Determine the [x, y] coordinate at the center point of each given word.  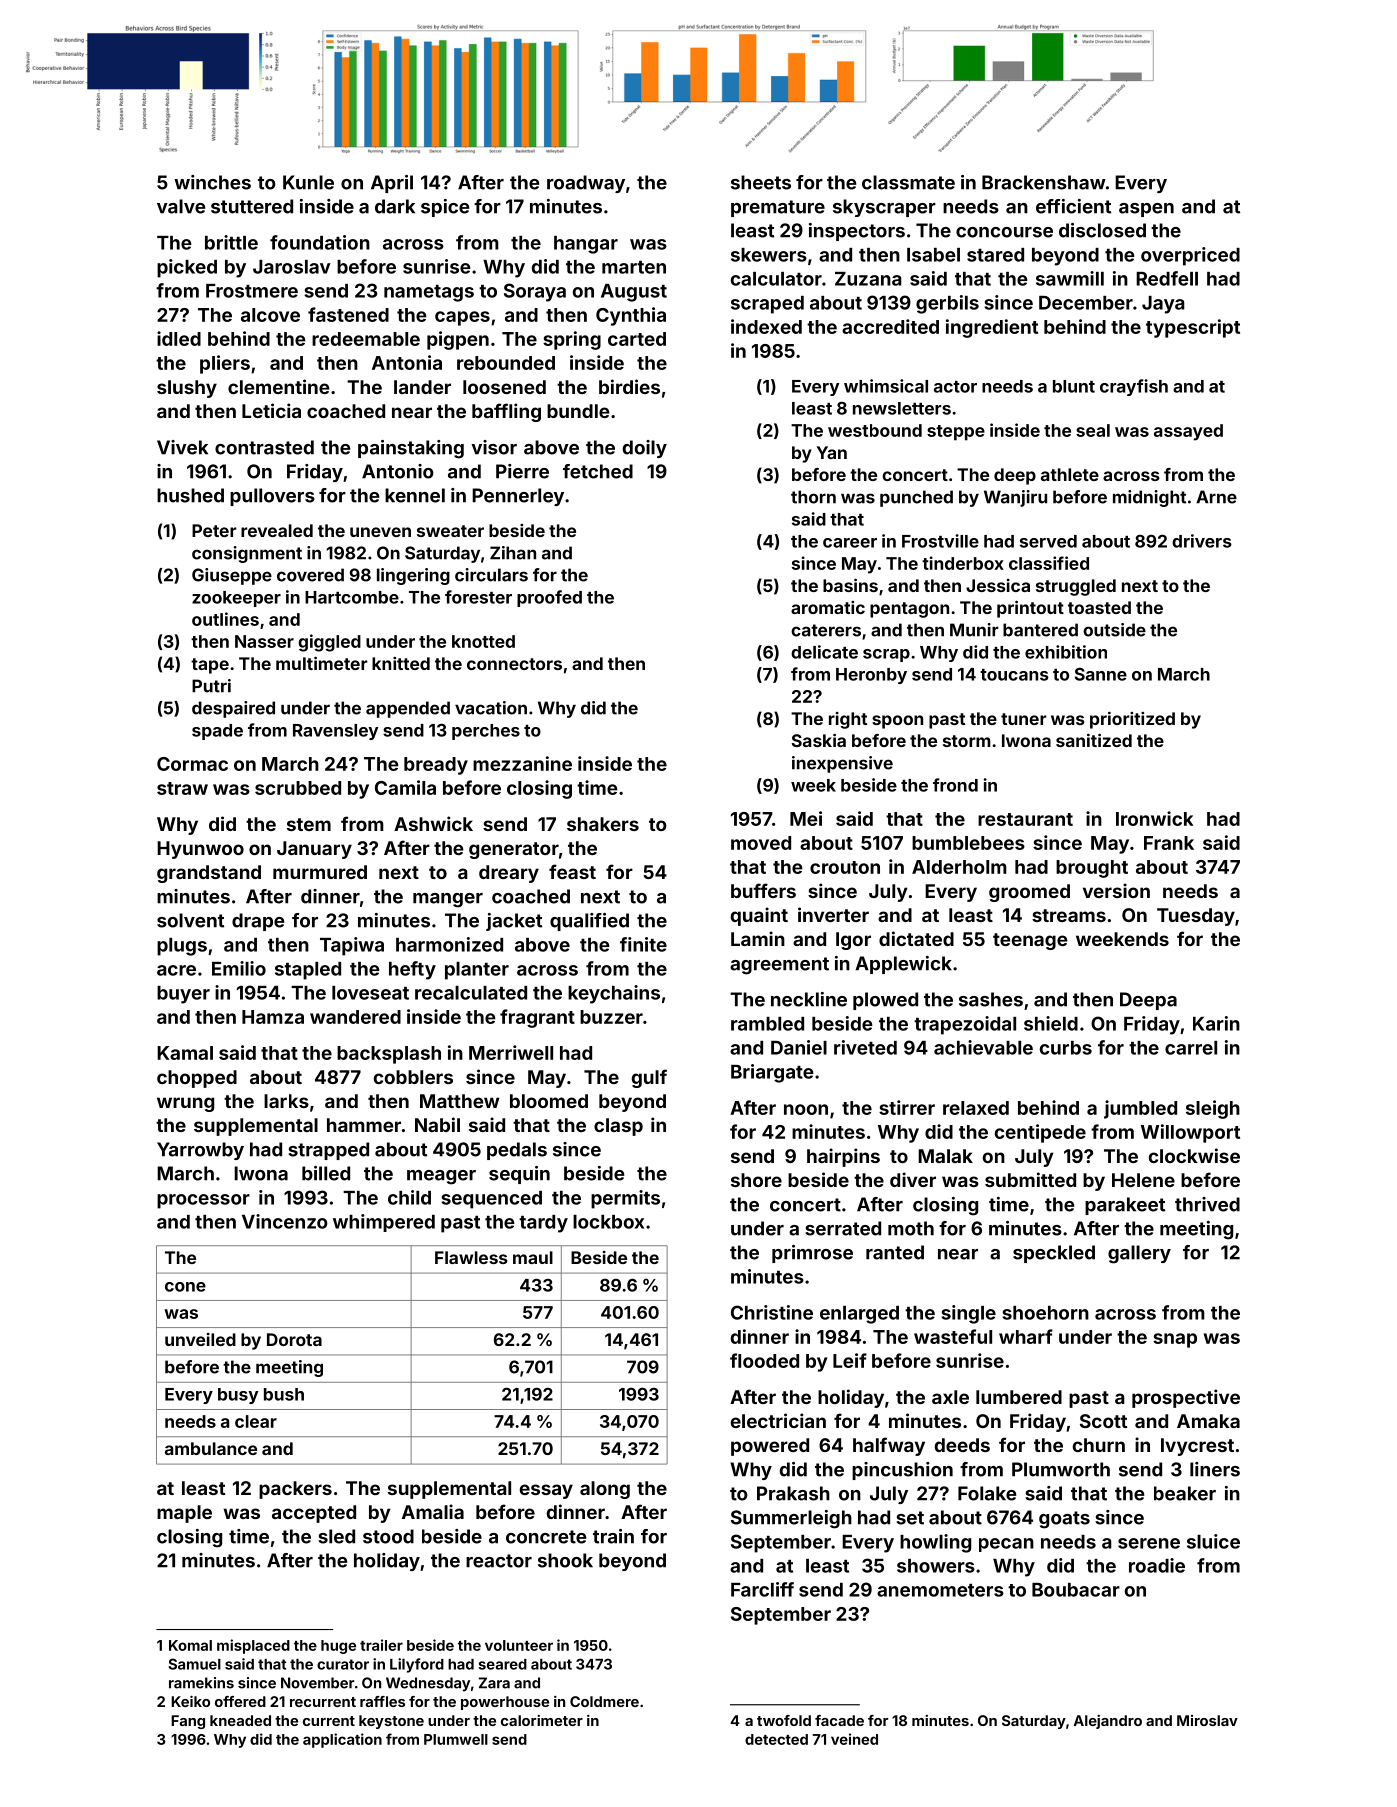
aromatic [828, 607]
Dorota [294, 1339]
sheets [761, 182]
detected [776, 1739]
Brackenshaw [1044, 182]
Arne [1216, 497]
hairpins [843, 1157]
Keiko [190, 1701]
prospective [1186, 1398]
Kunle [308, 182]
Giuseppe [232, 576]
